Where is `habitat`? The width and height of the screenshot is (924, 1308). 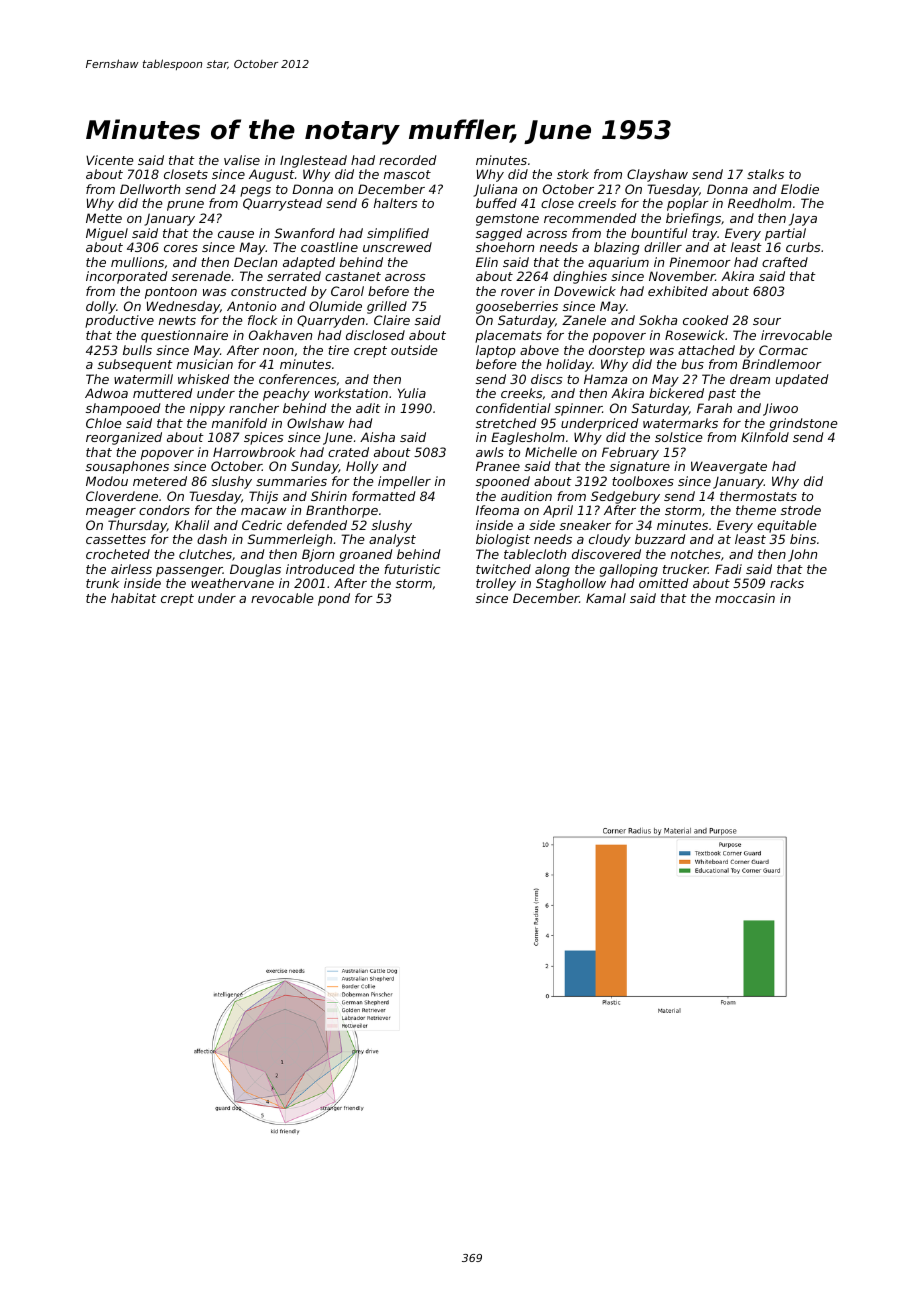
habitat is located at coordinates (134, 598).
